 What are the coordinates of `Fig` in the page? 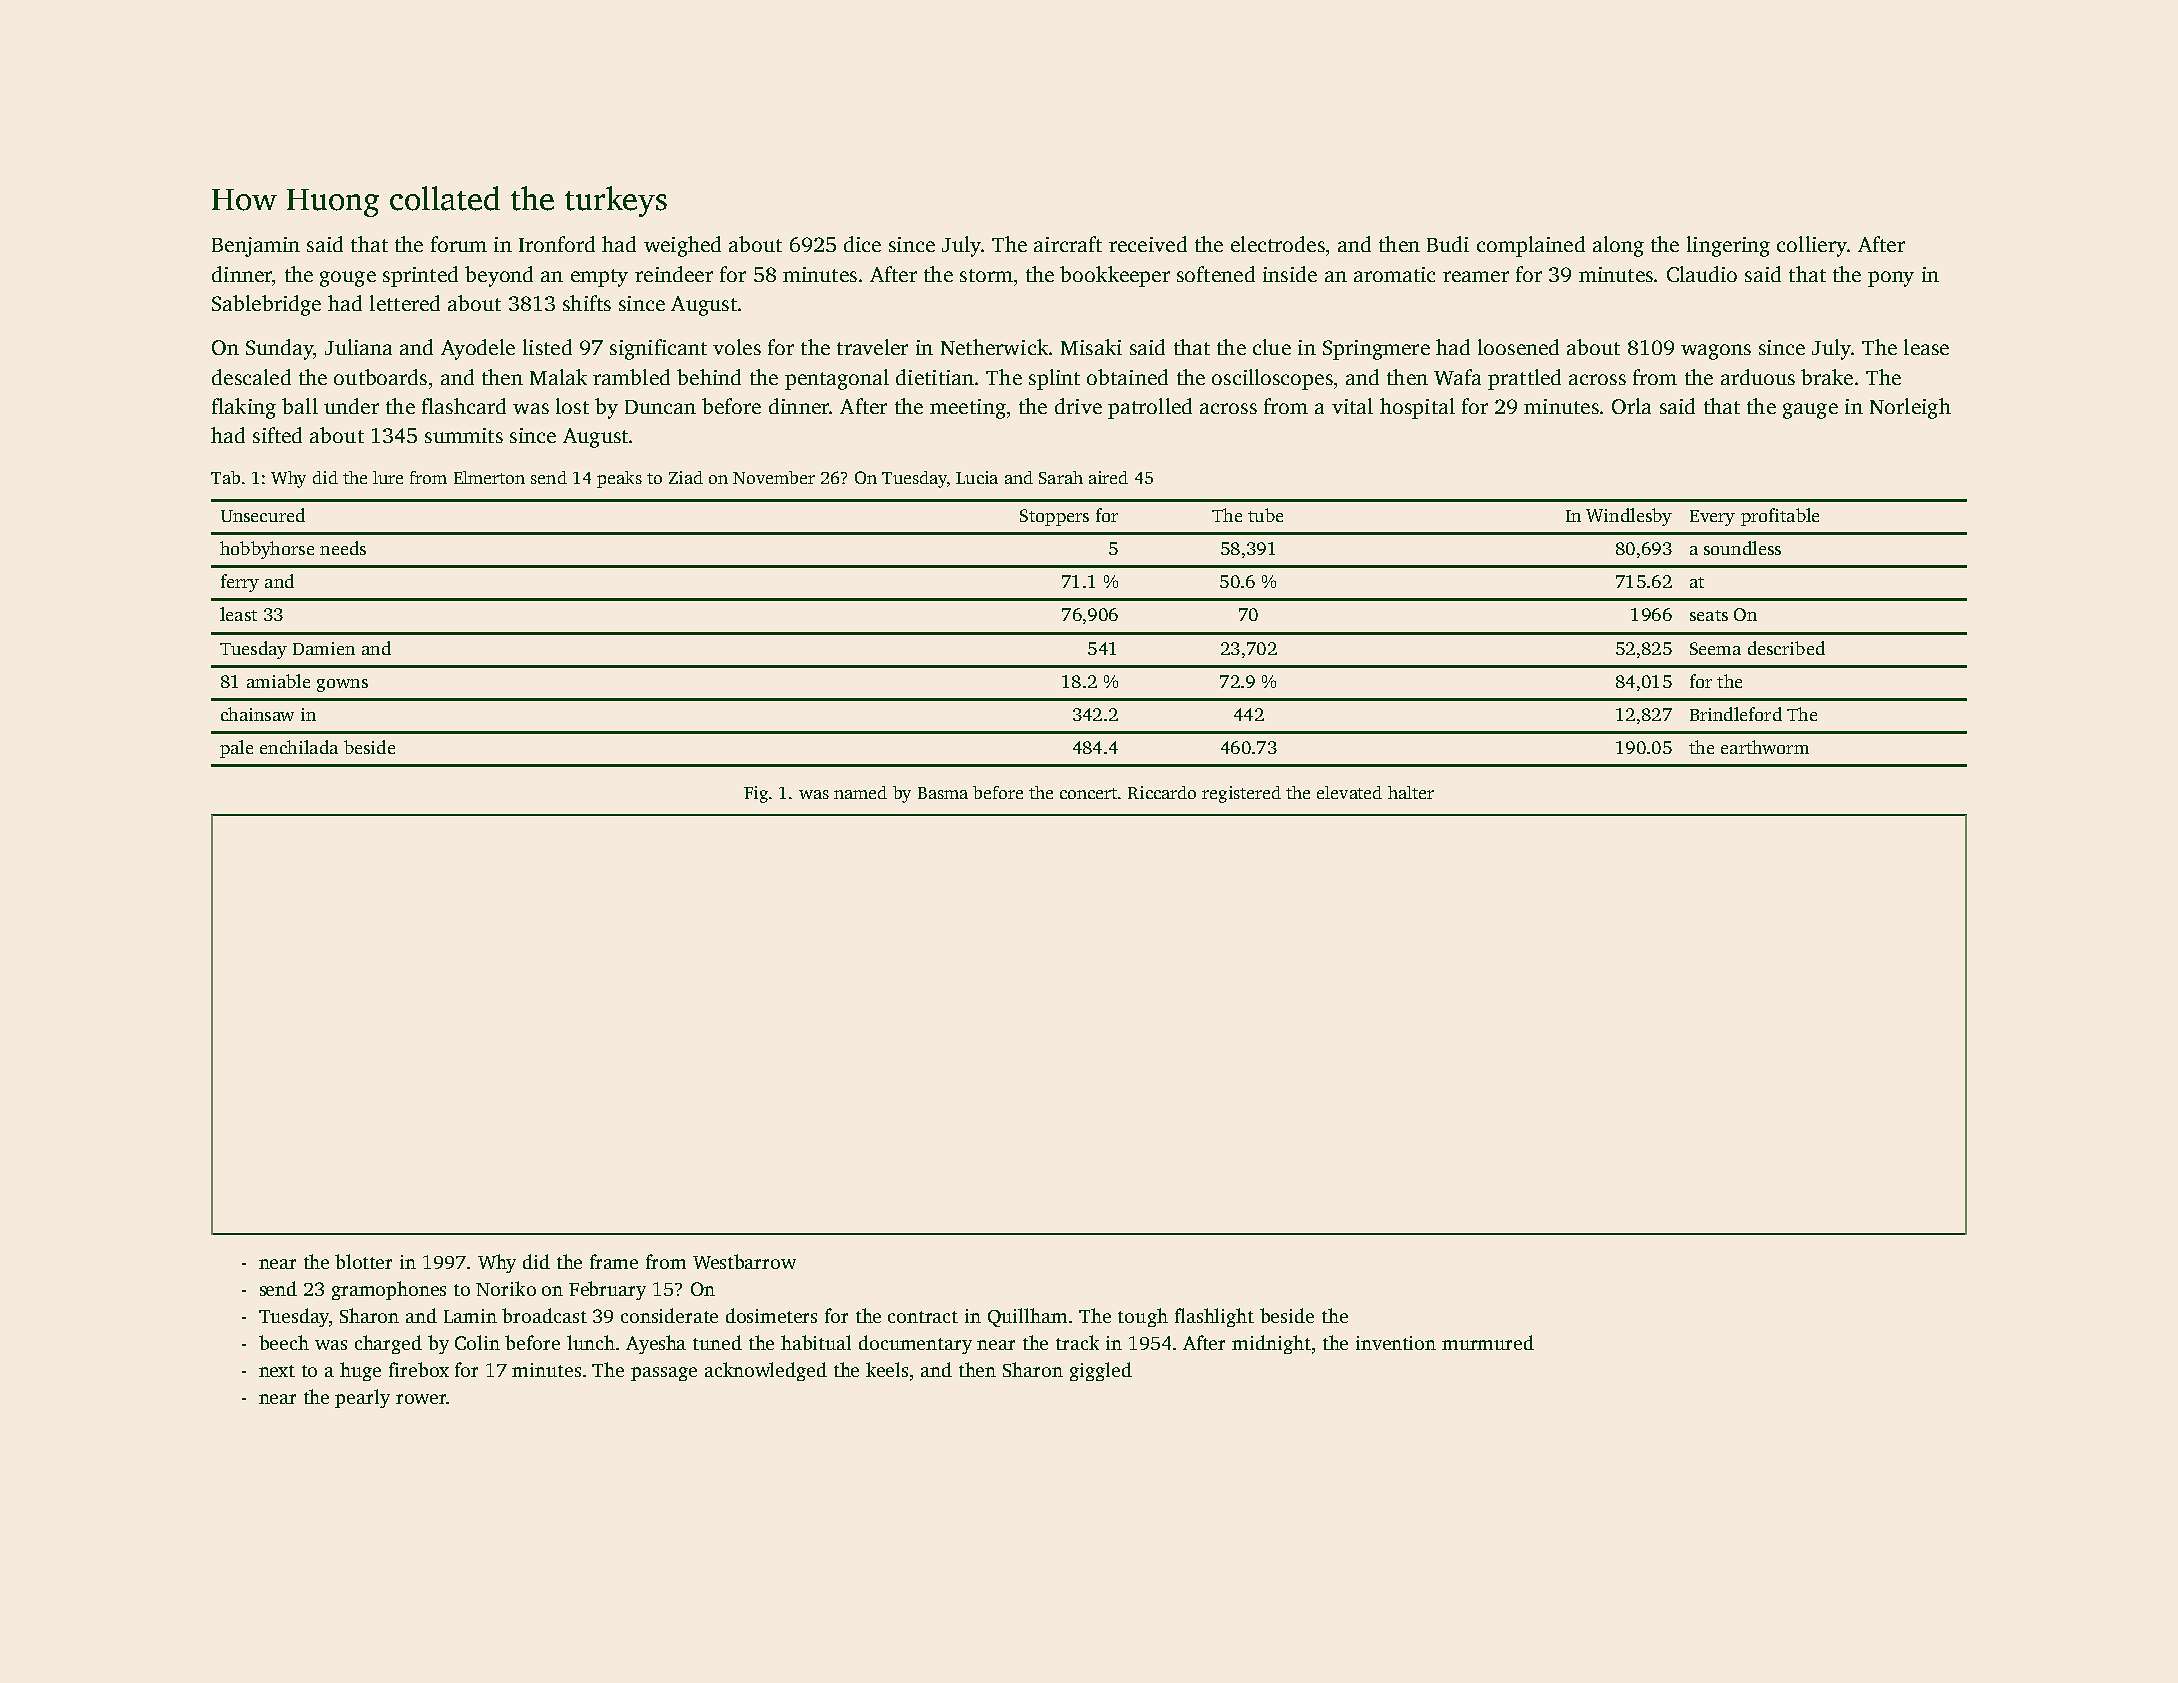 It's located at (756, 794).
